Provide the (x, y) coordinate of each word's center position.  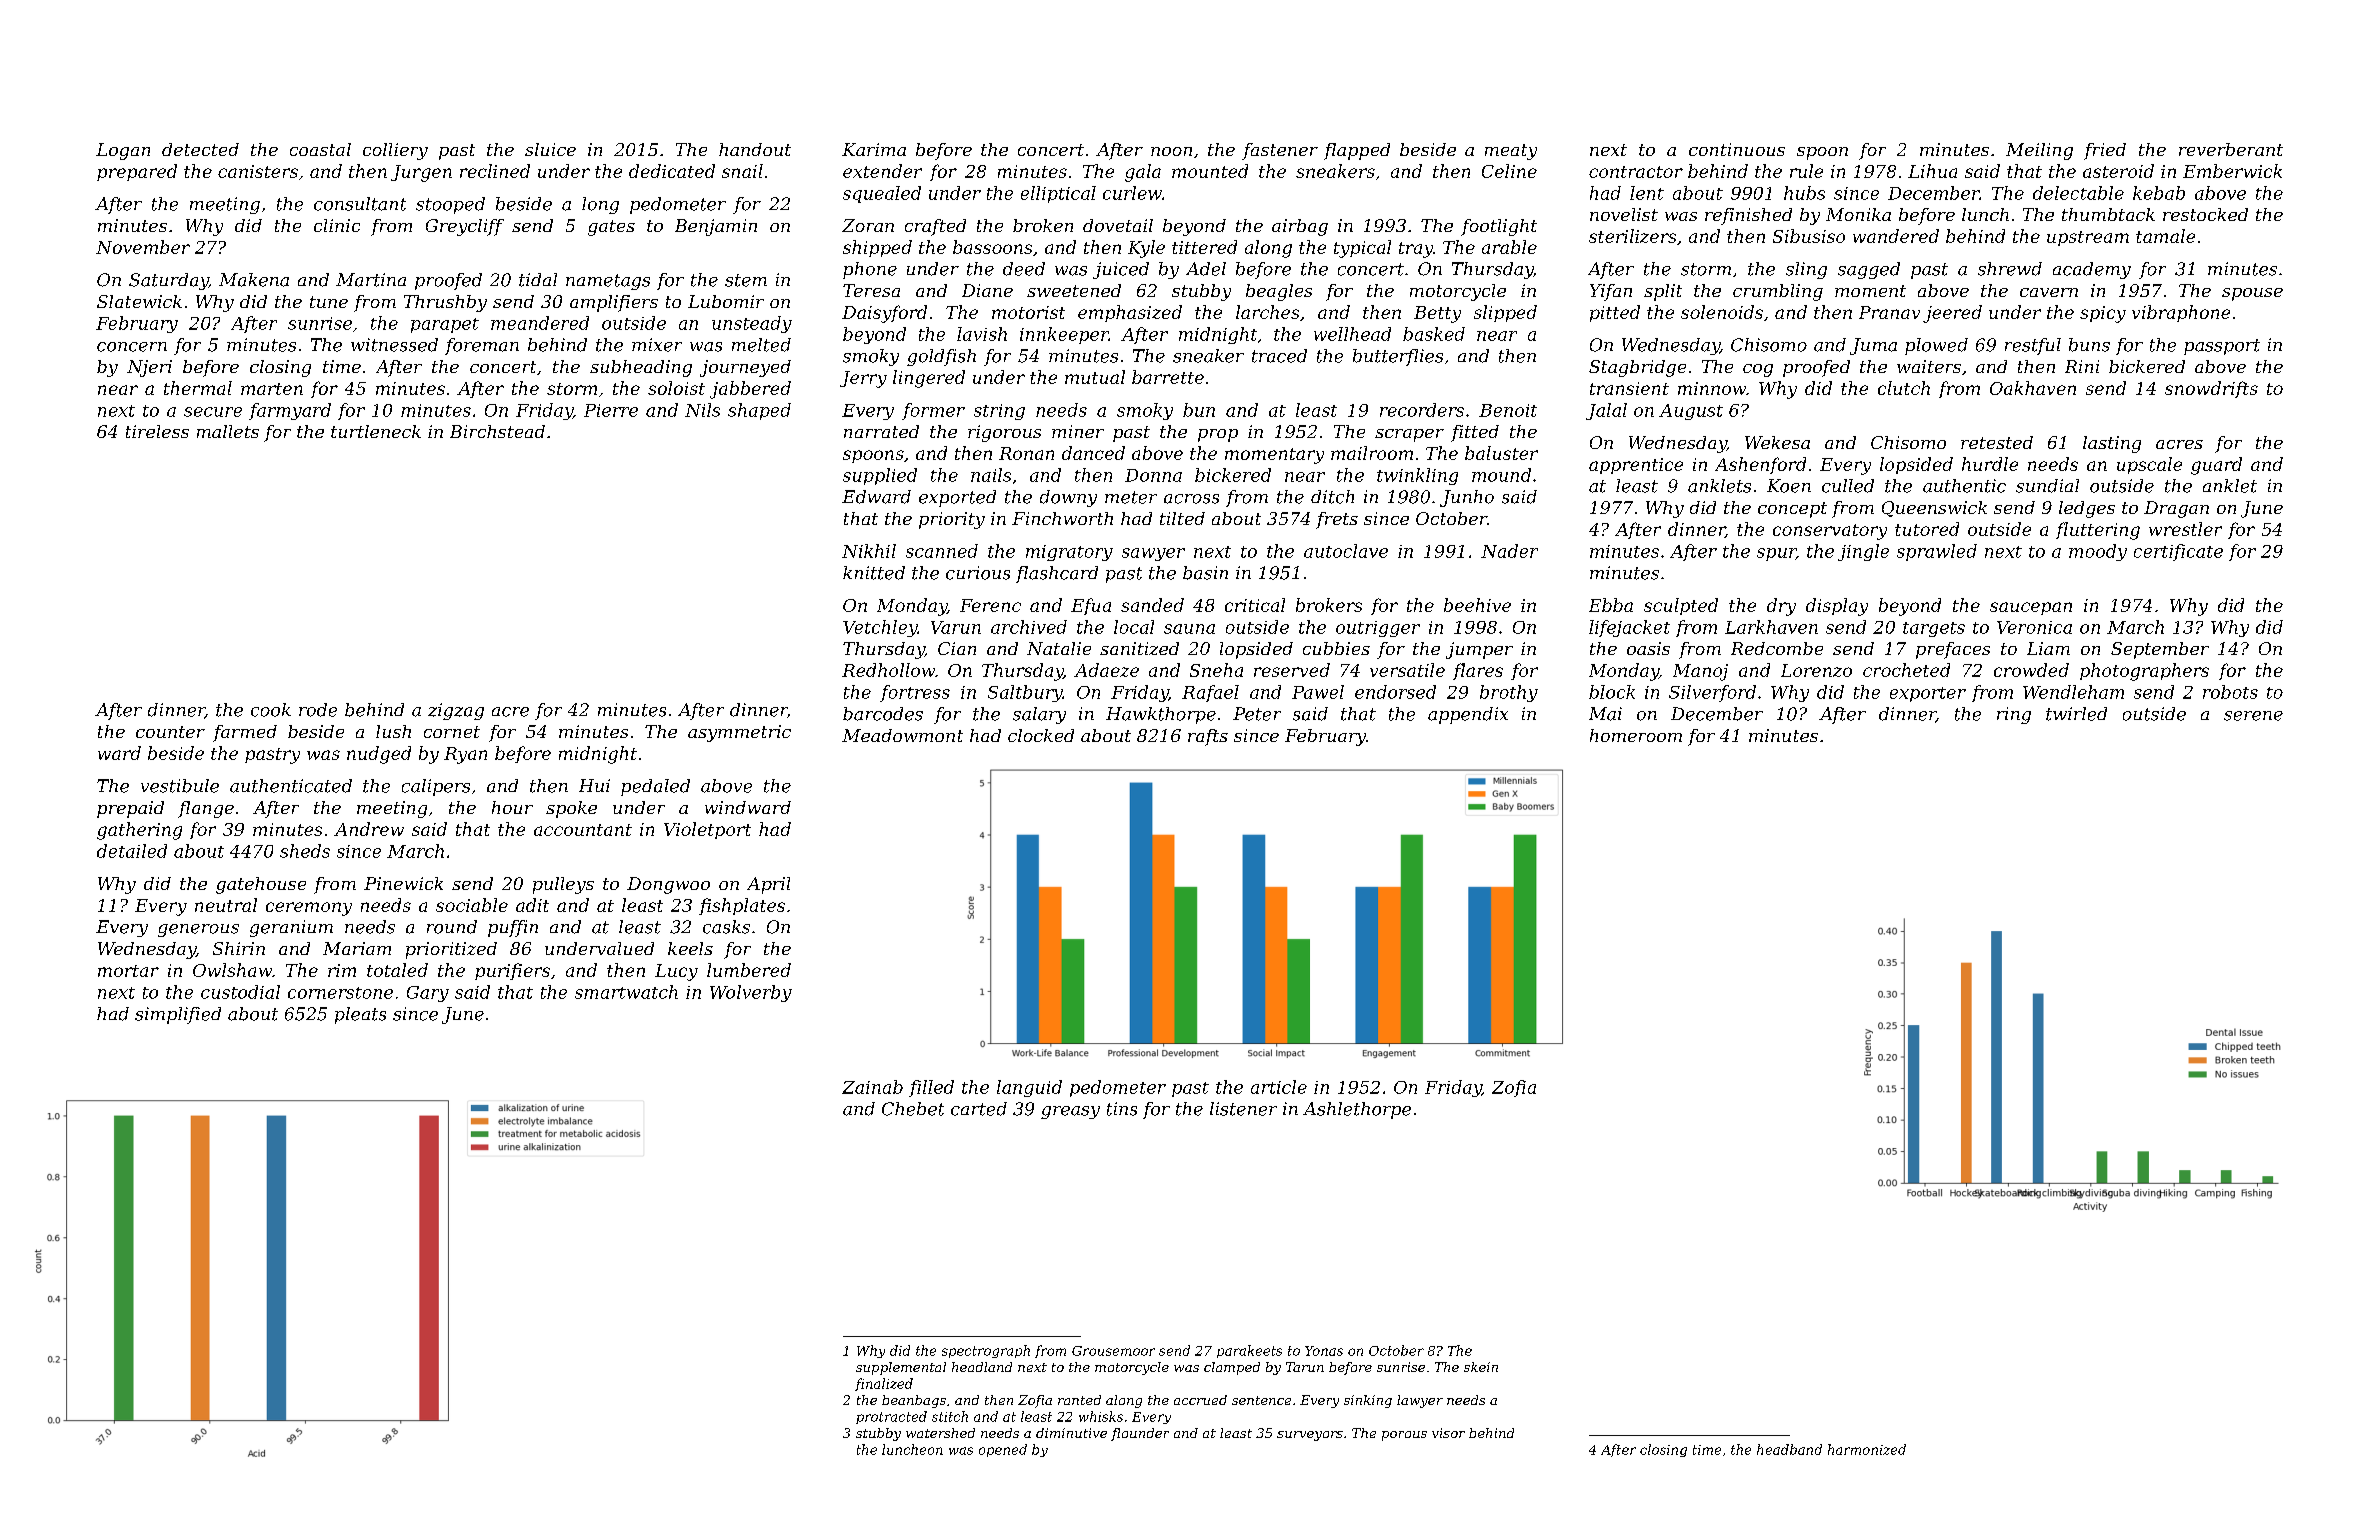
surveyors (1310, 1436)
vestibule (180, 786)
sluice (550, 149)
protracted (891, 1417)
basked (1434, 334)
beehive (1477, 605)
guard (2216, 466)
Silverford (1712, 693)
